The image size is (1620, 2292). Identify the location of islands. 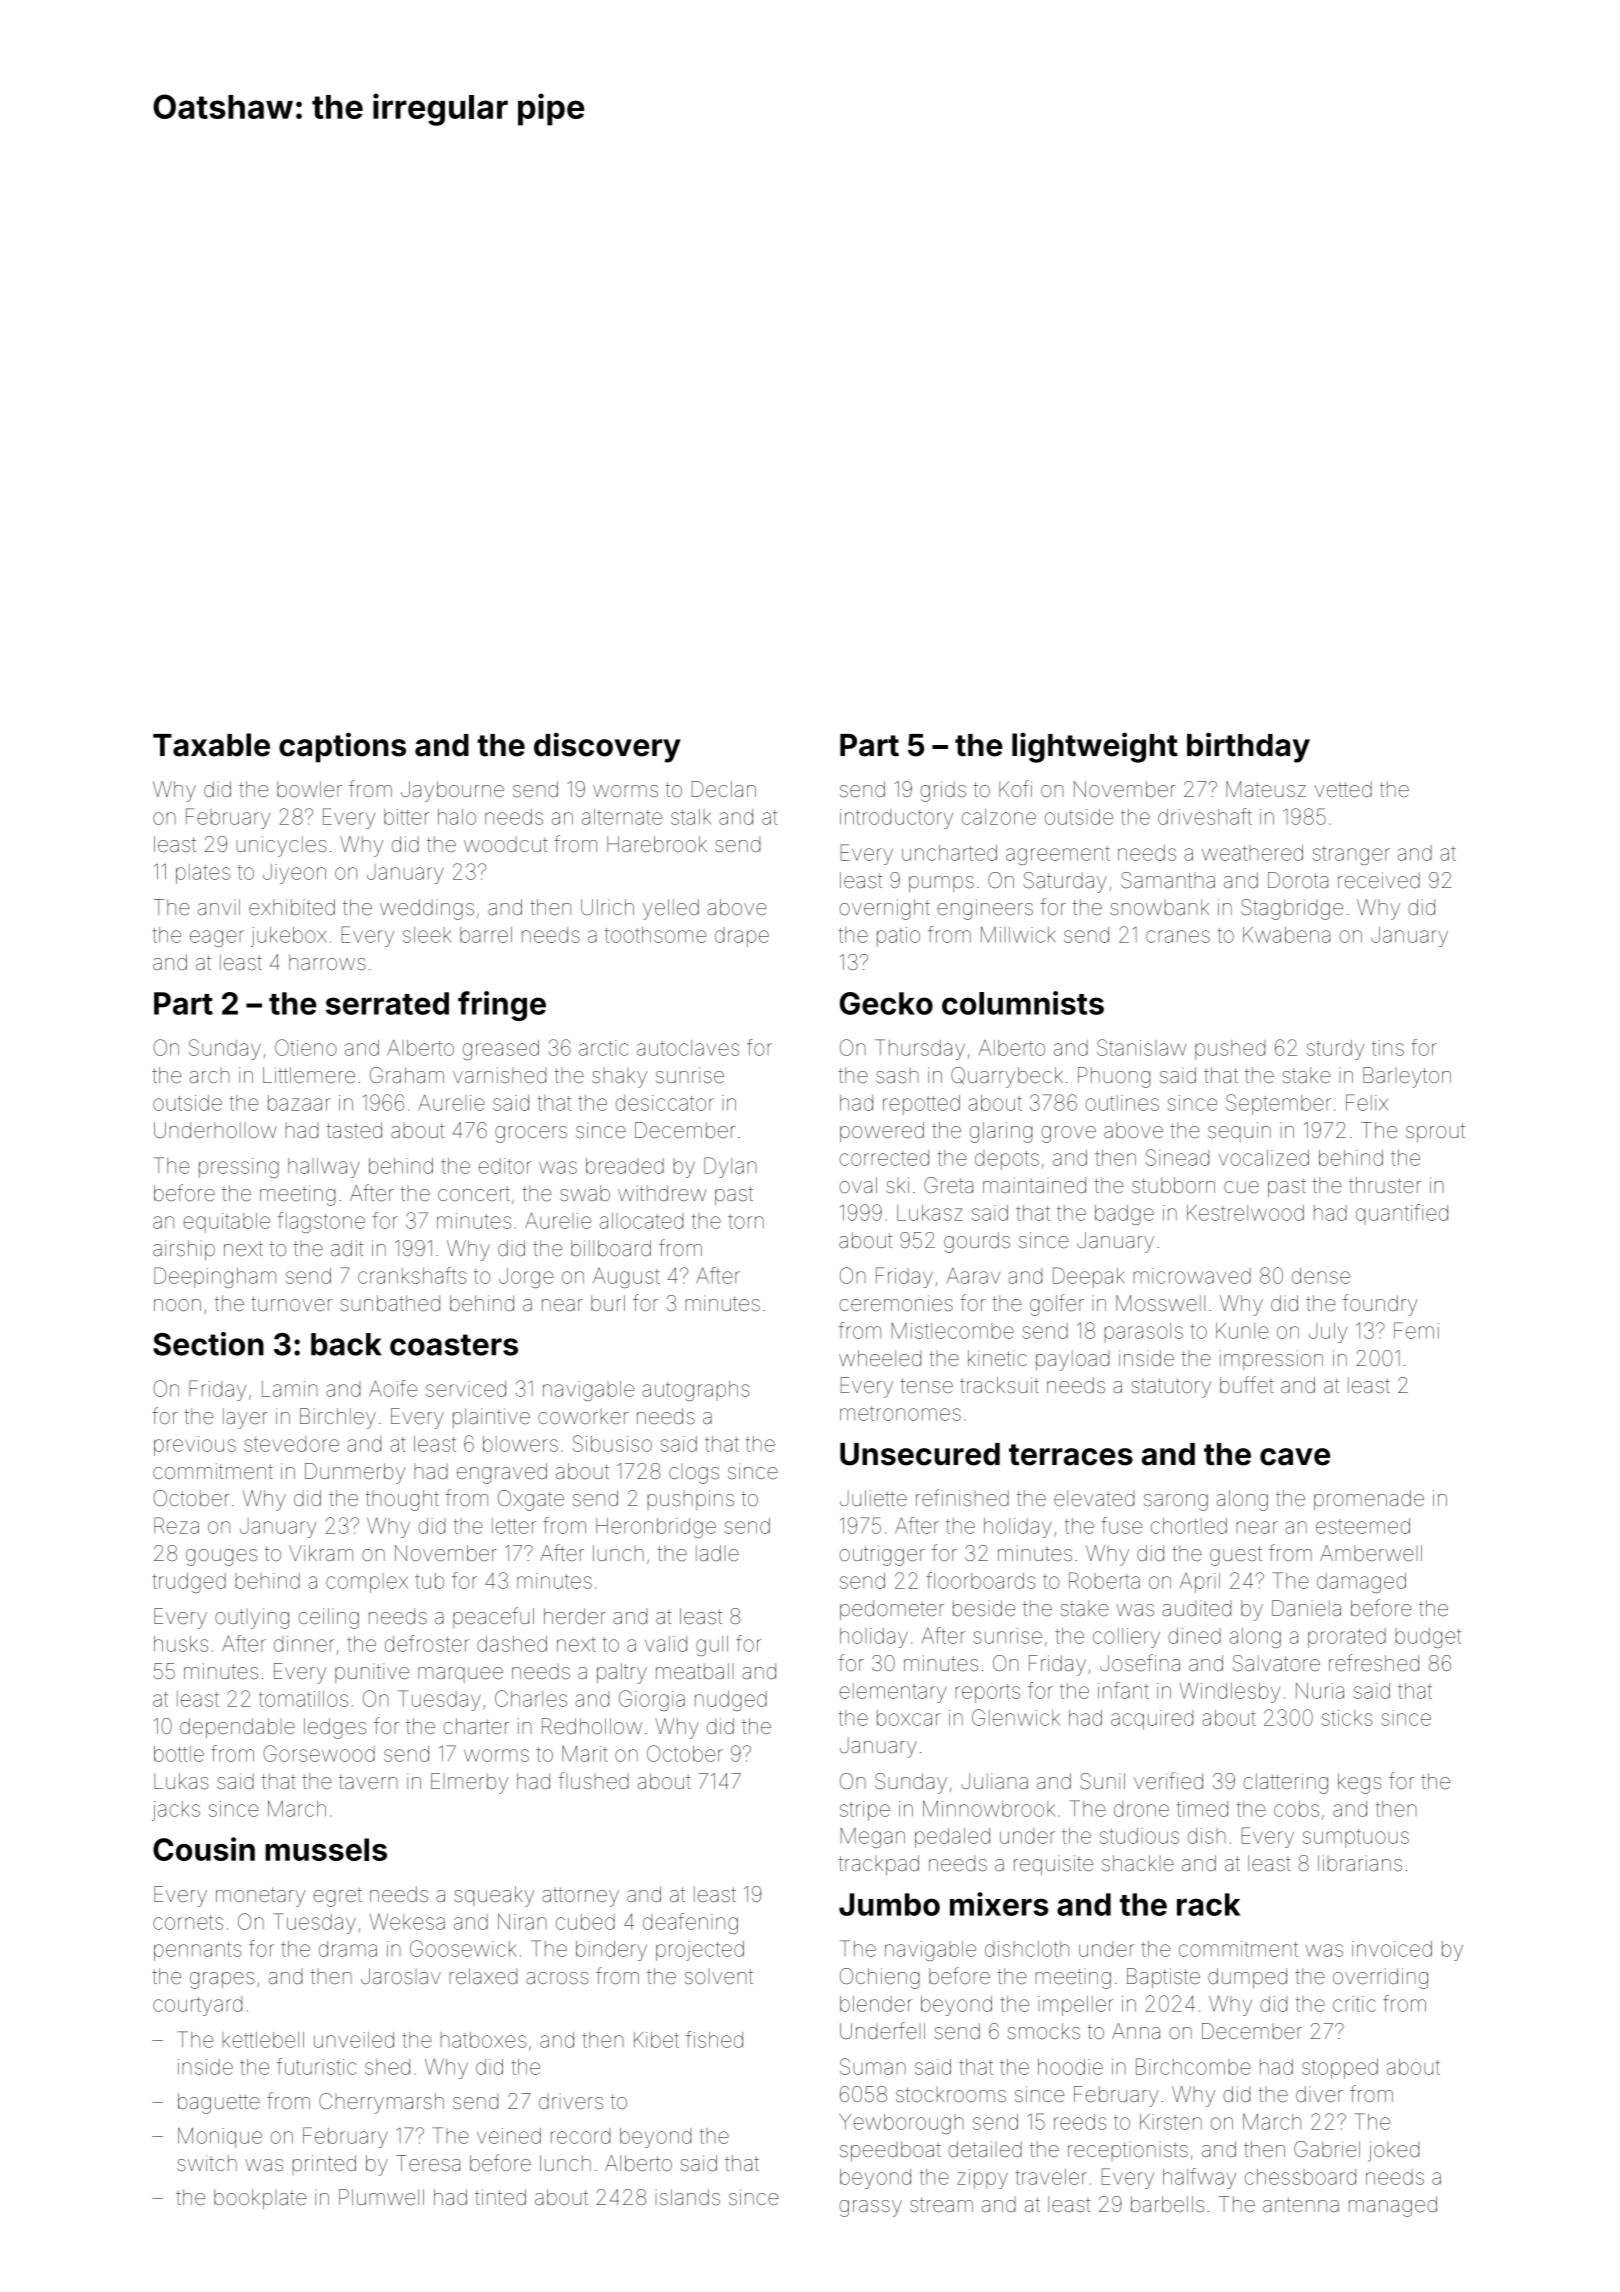
(687, 2197).
